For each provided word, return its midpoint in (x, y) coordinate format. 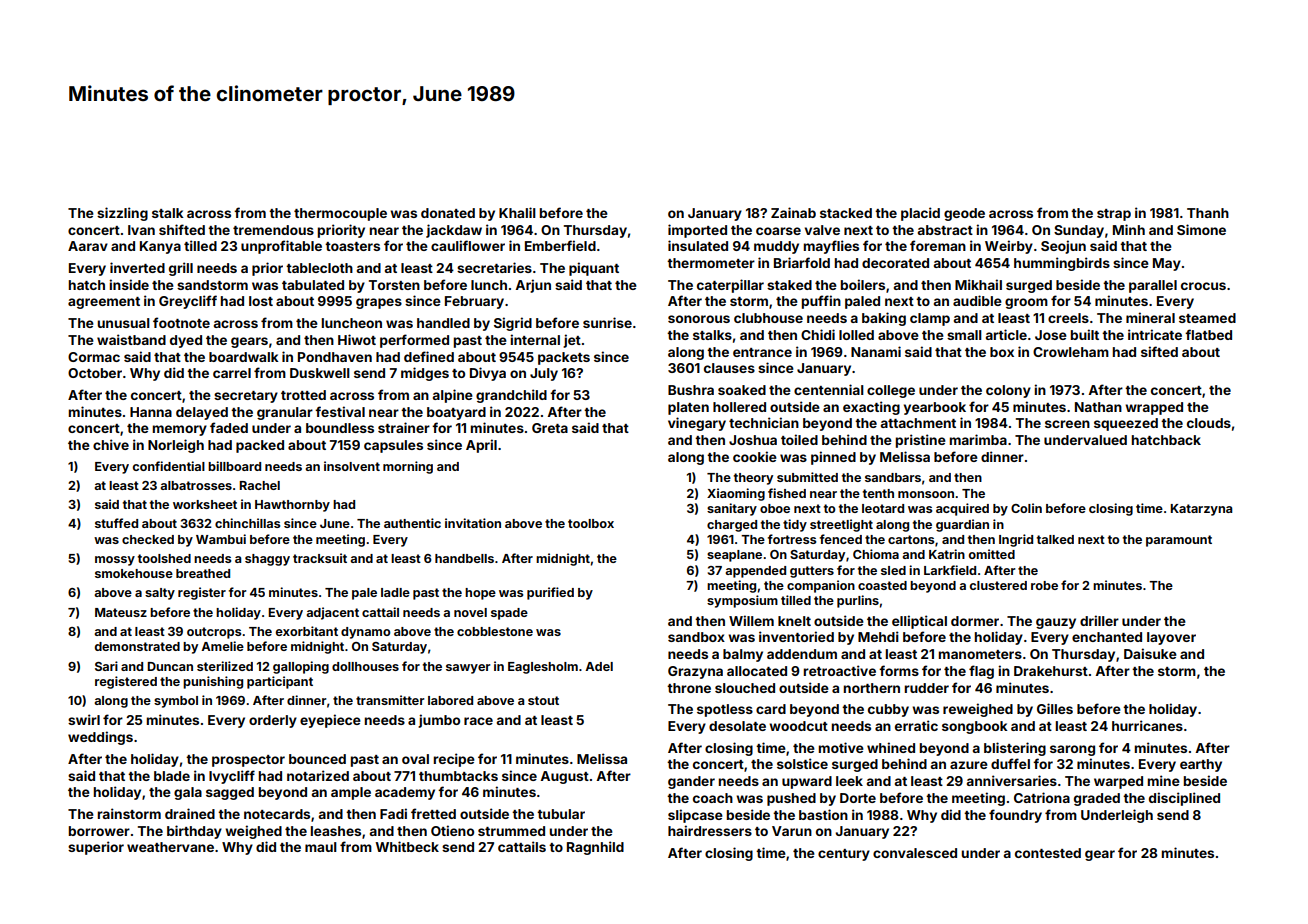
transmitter (390, 700)
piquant (594, 269)
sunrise (607, 322)
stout (543, 700)
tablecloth (319, 268)
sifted (1159, 351)
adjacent (332, 613)
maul (321, 847)
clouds (1209, 423)
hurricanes (1147, 725)
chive (111, 444)
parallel (1153, 286)
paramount (1179, 541)
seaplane (734, 556)
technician (764, 422)
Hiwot (357, 339)
